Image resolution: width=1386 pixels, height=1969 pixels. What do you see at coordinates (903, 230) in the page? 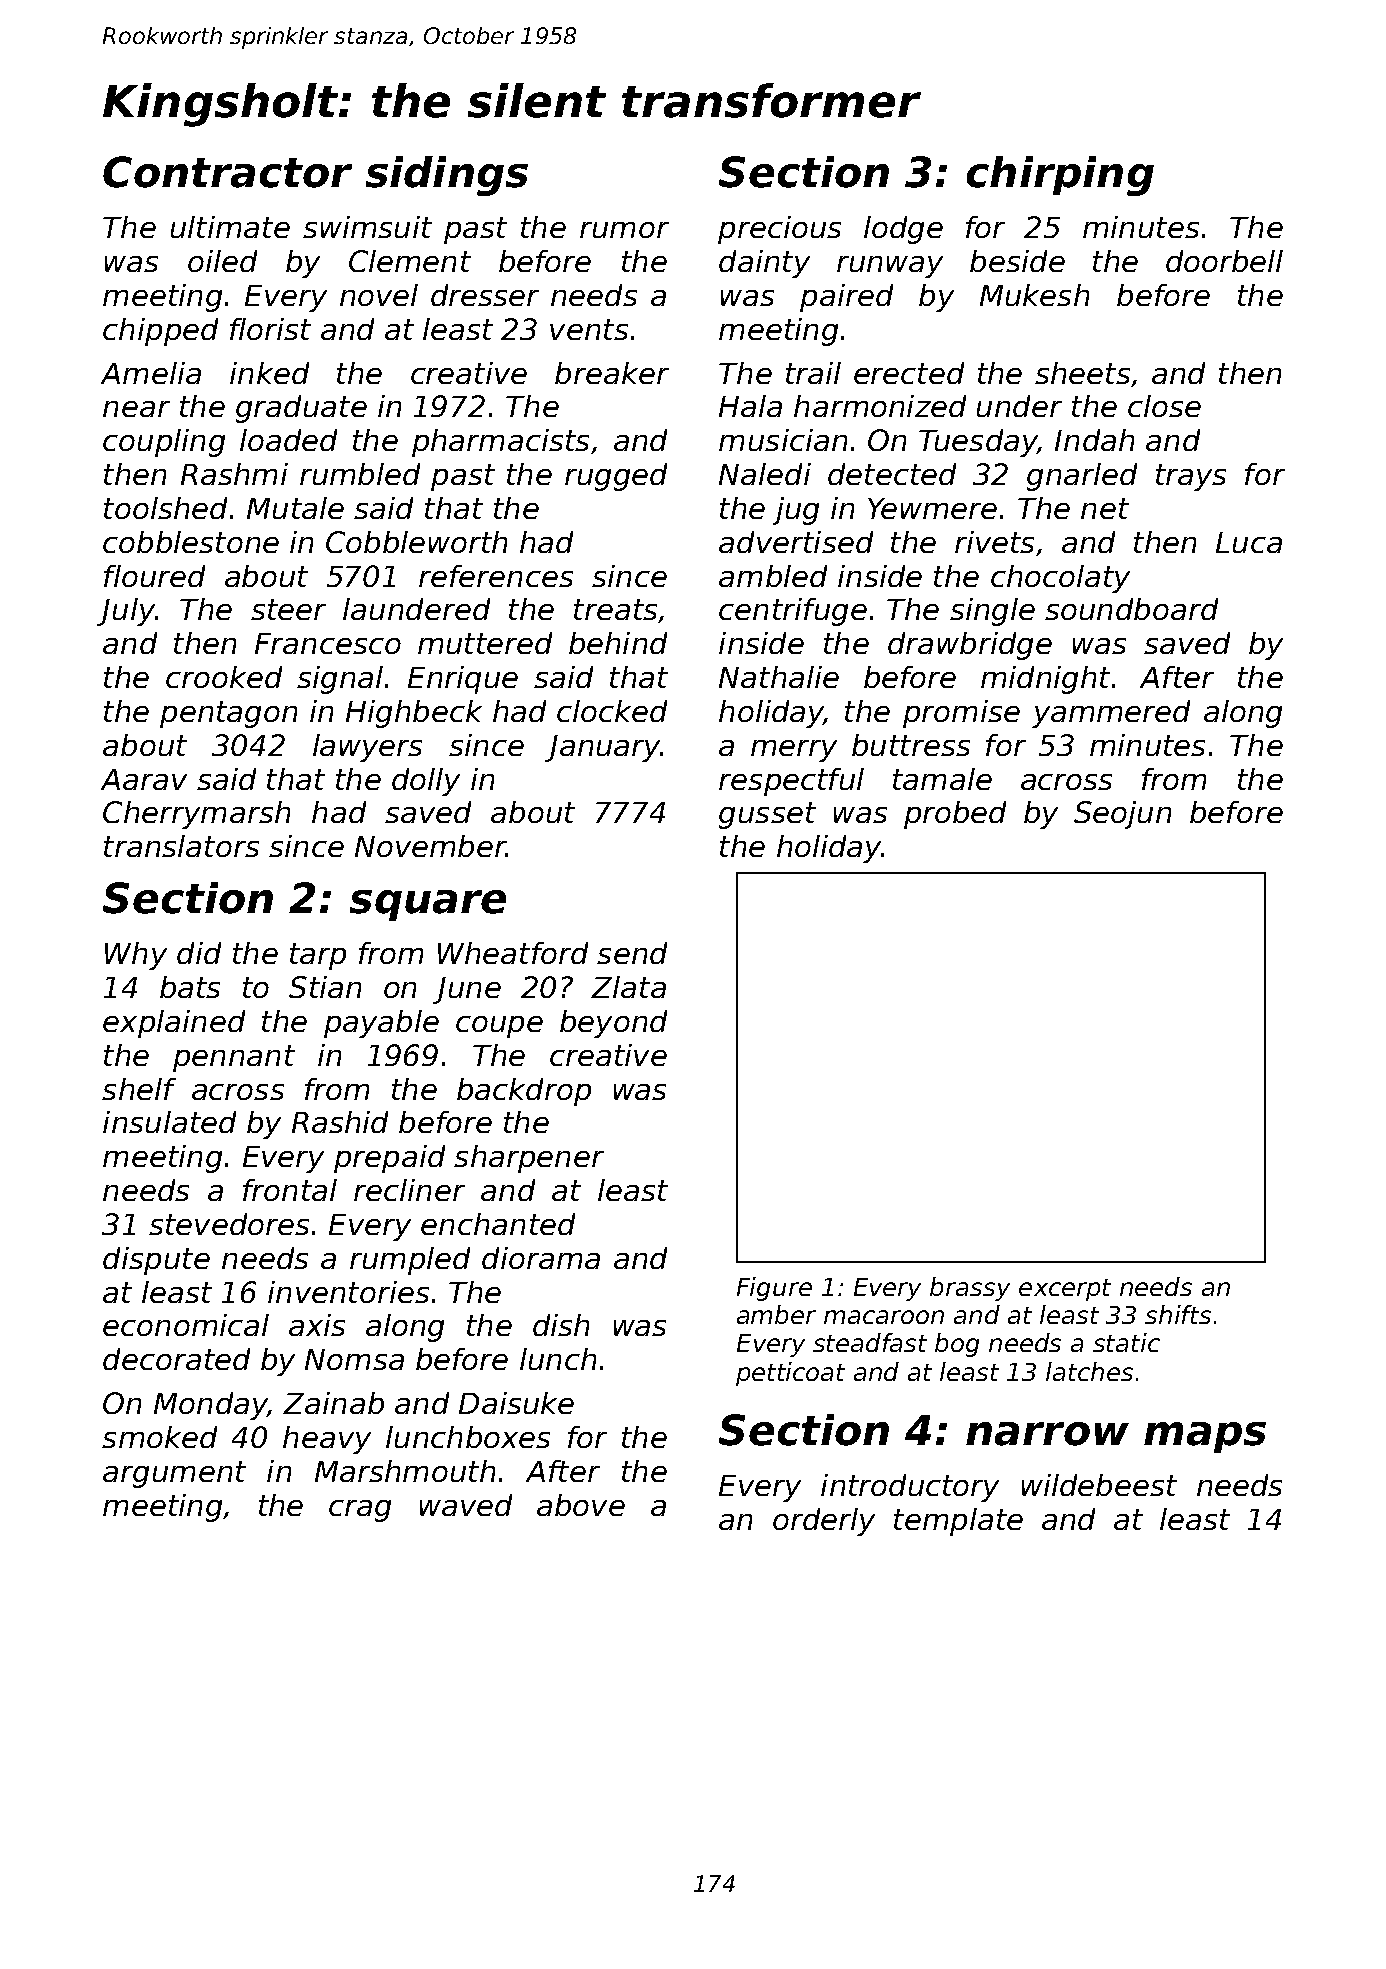
I see `lodge` at bounding box center [903, 230].
